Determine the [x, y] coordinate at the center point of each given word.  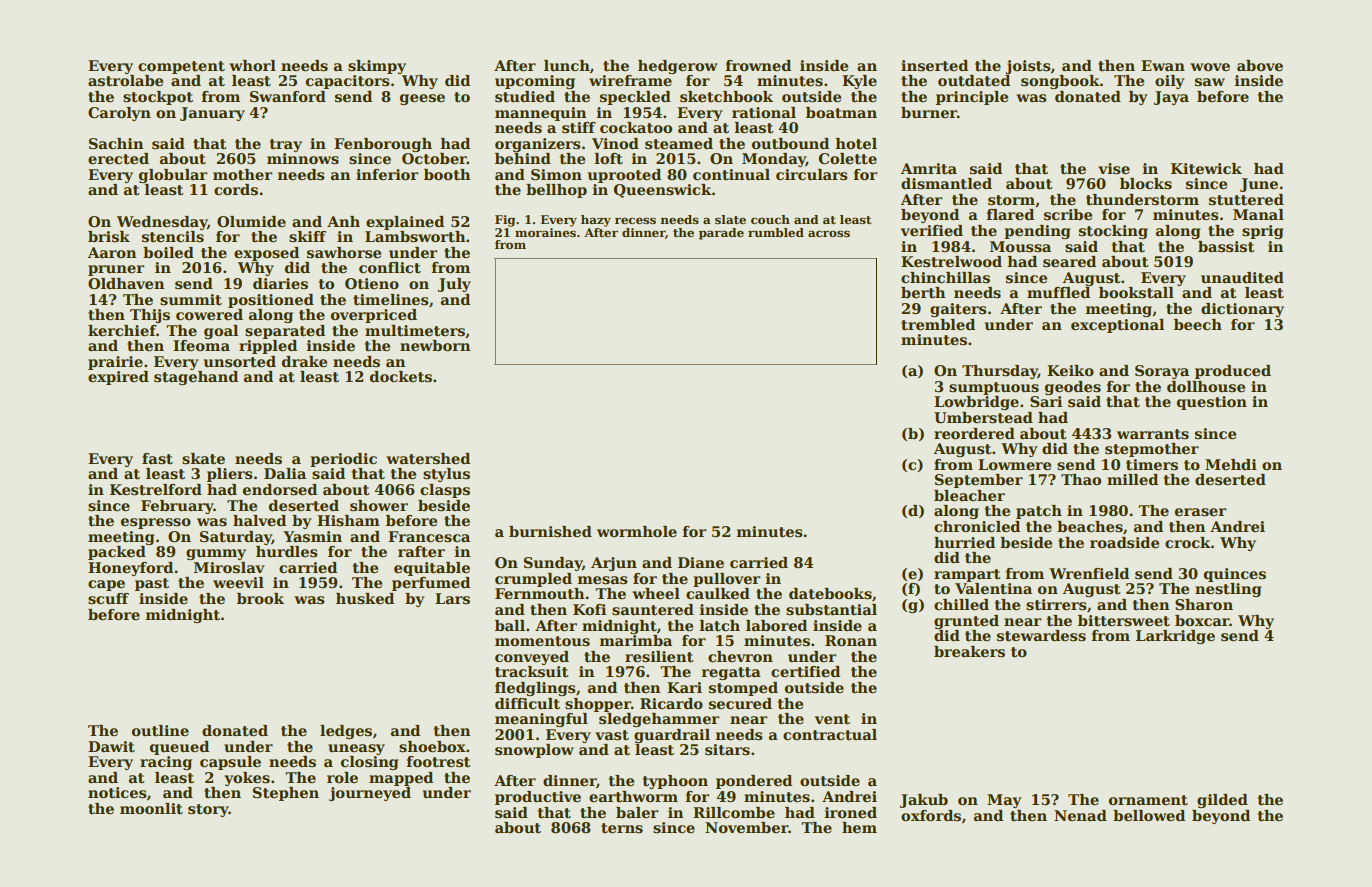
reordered [974, 433]
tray [286, 145]
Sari [1046, 401]
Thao [1081, 479]
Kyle [859, 82]
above [1260, 65]
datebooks [830, 593]
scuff [108, 598]
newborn [435, 345]
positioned [271, 301]
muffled [1058, 292]
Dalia [285, 473]
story [208, 810]
